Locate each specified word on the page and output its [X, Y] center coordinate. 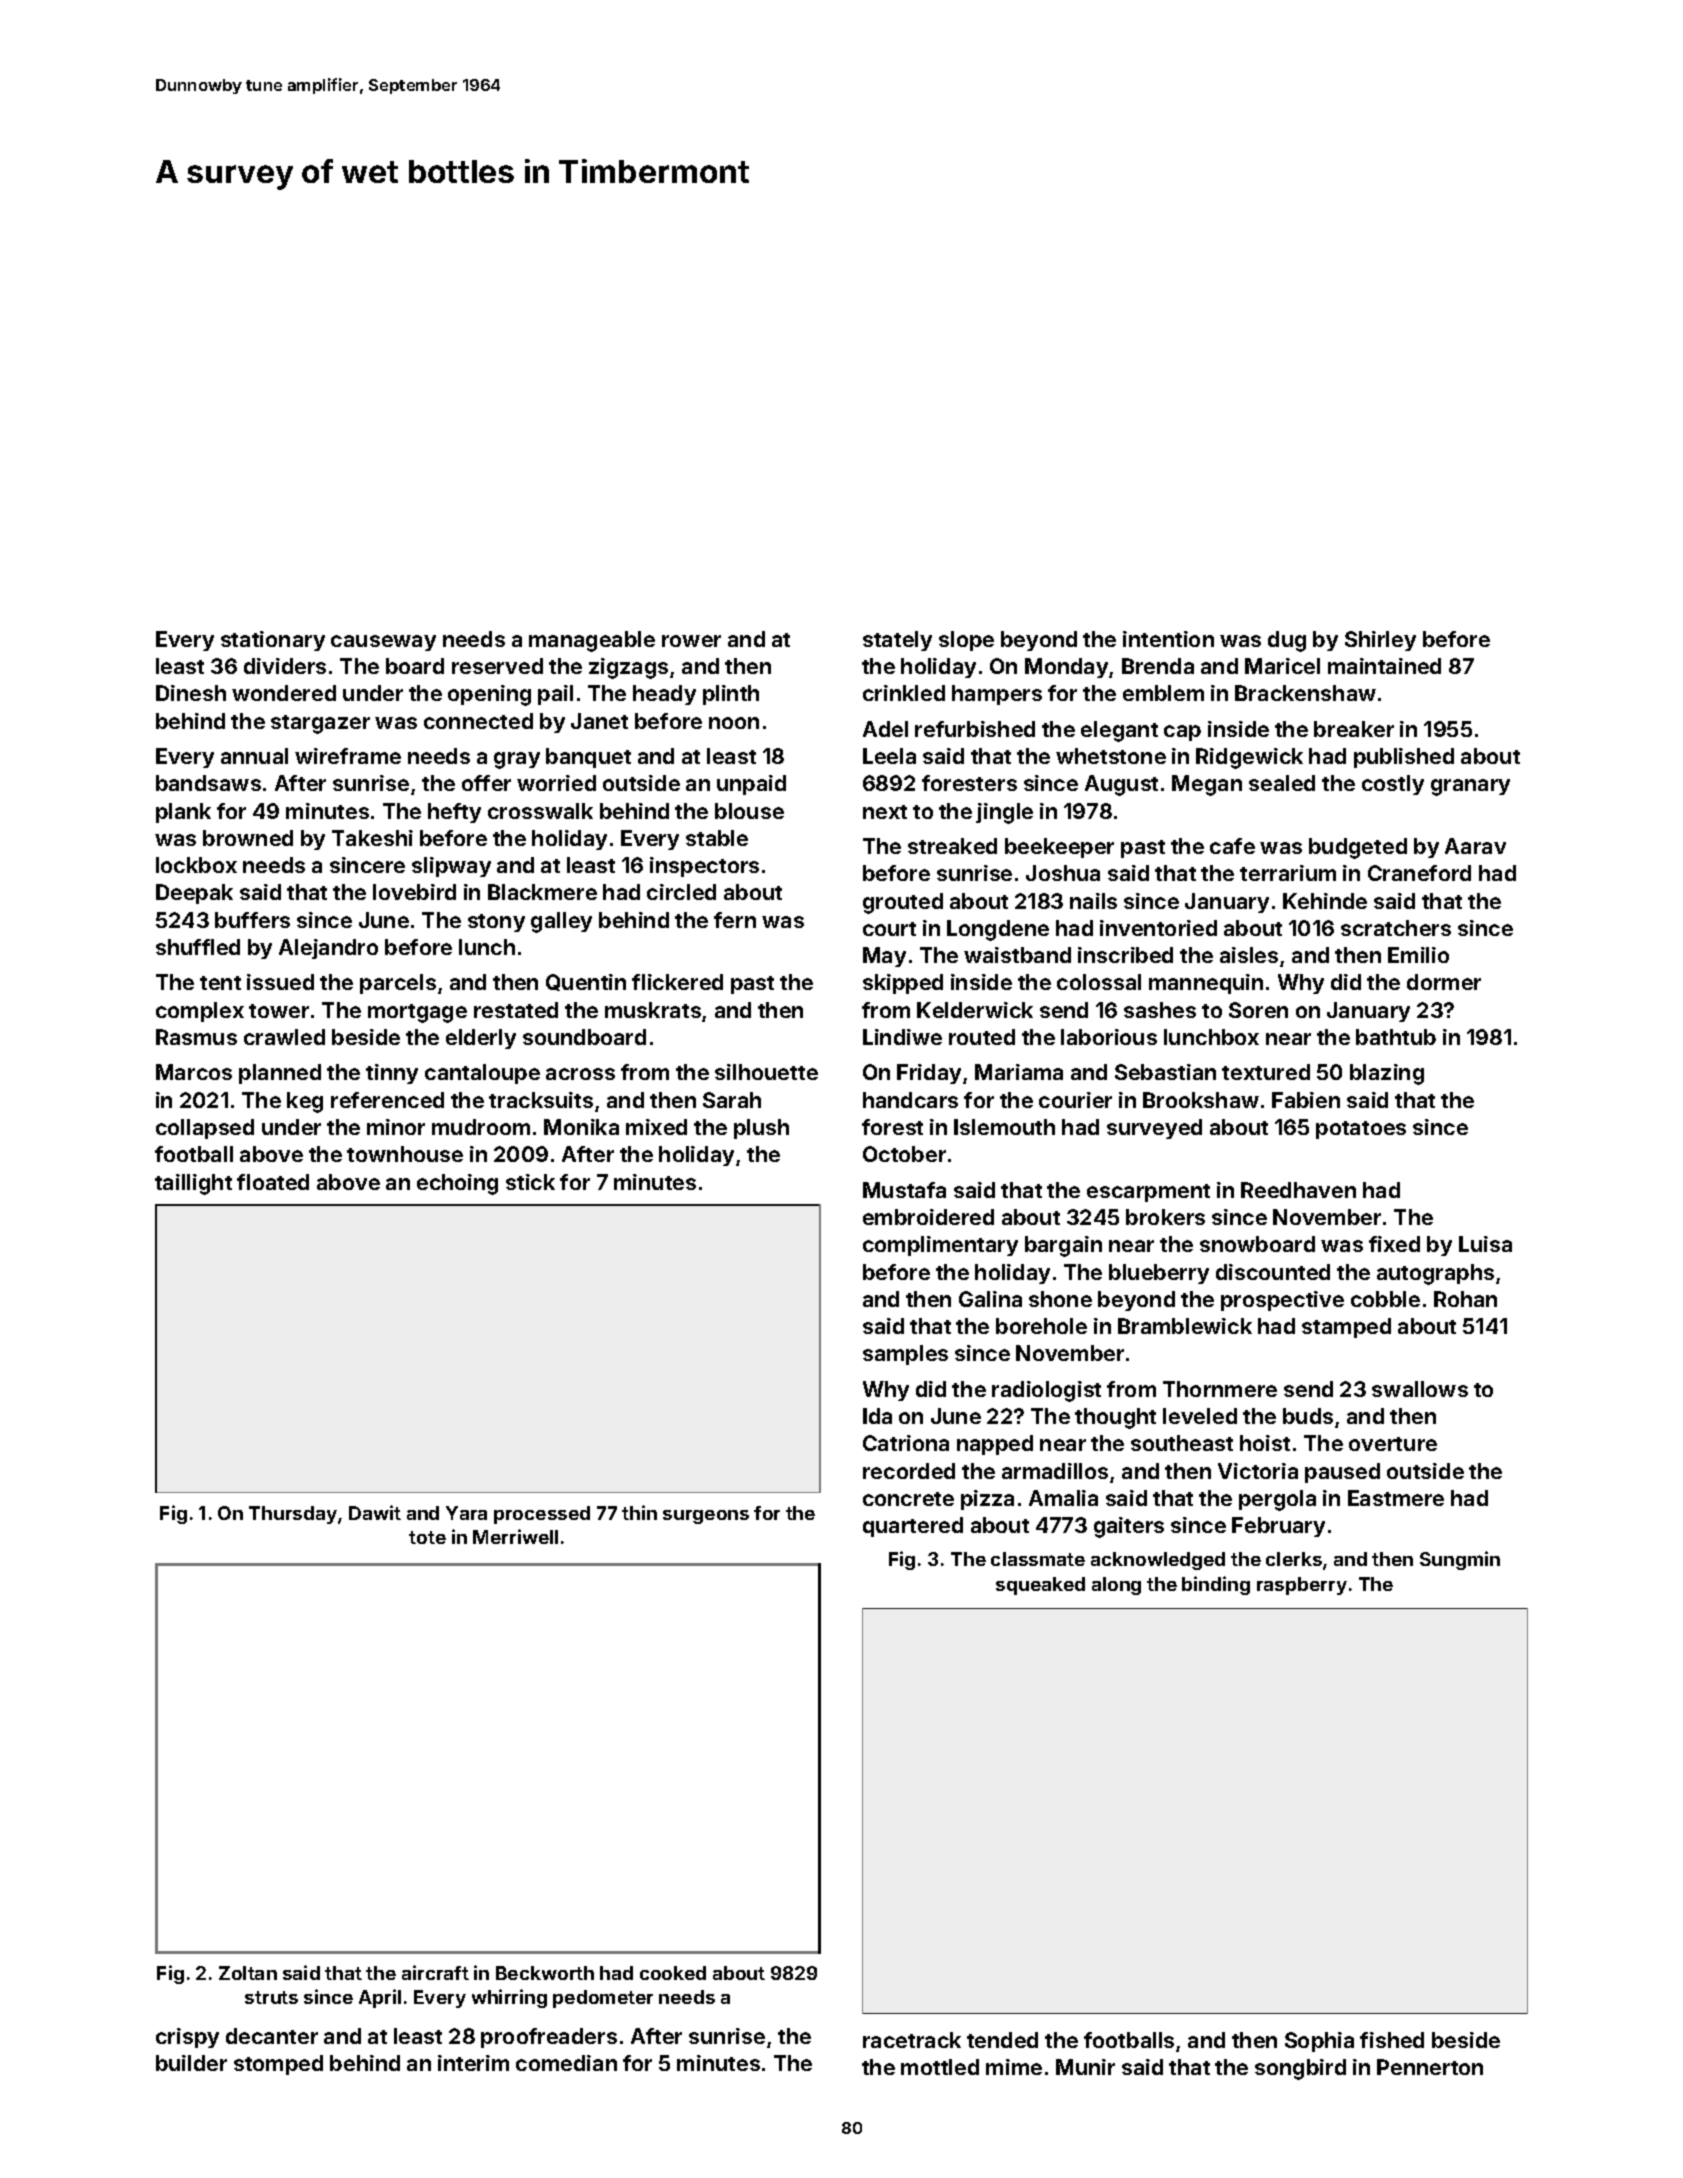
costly [1393, 785]
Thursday [293, 1515]
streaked [952, 846]
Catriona [906, 1443]
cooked [673, 1973]
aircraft [435, 1972]
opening [489, 695]
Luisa [1485, 1244]
